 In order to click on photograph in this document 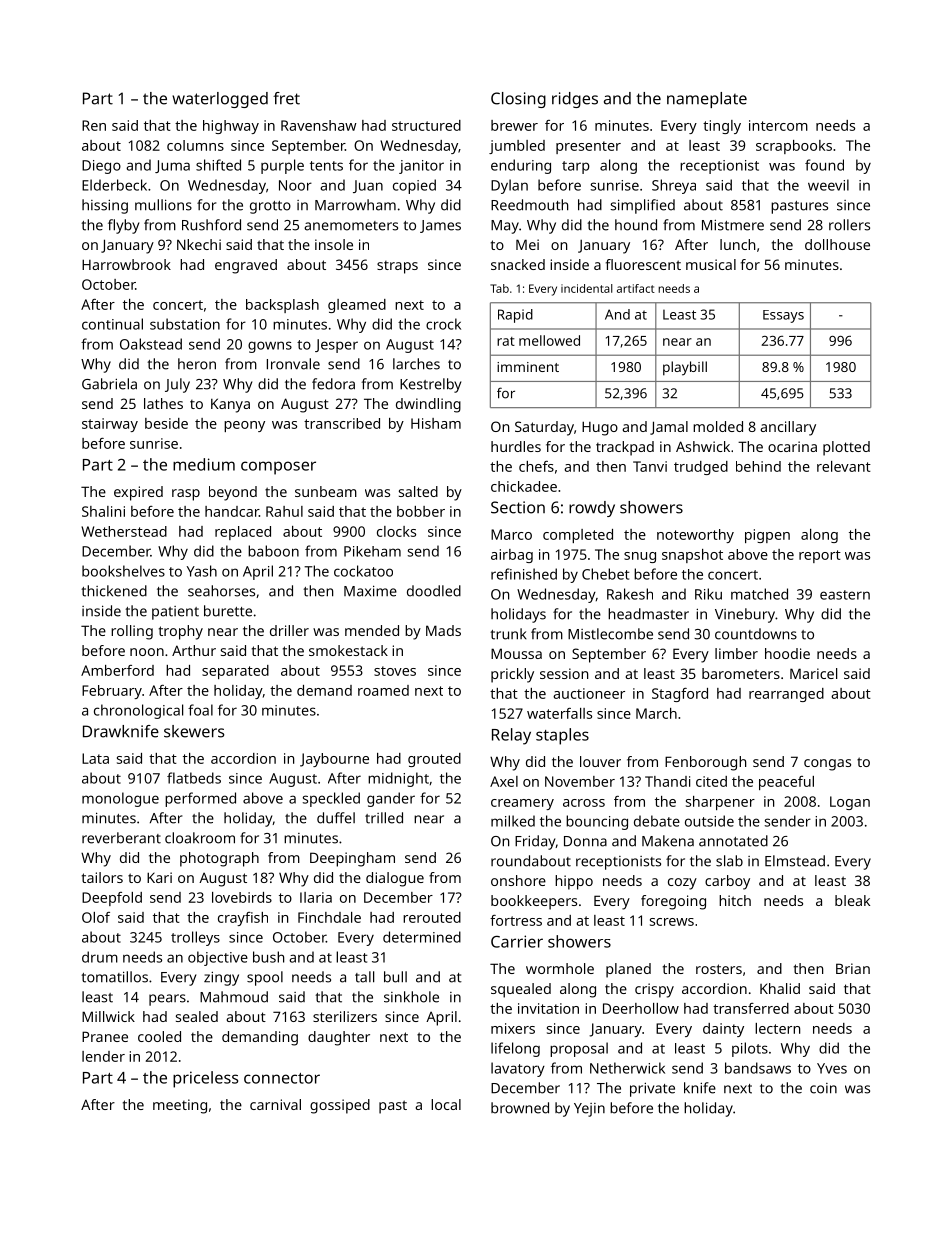, I will do `click(219, 859)`.
